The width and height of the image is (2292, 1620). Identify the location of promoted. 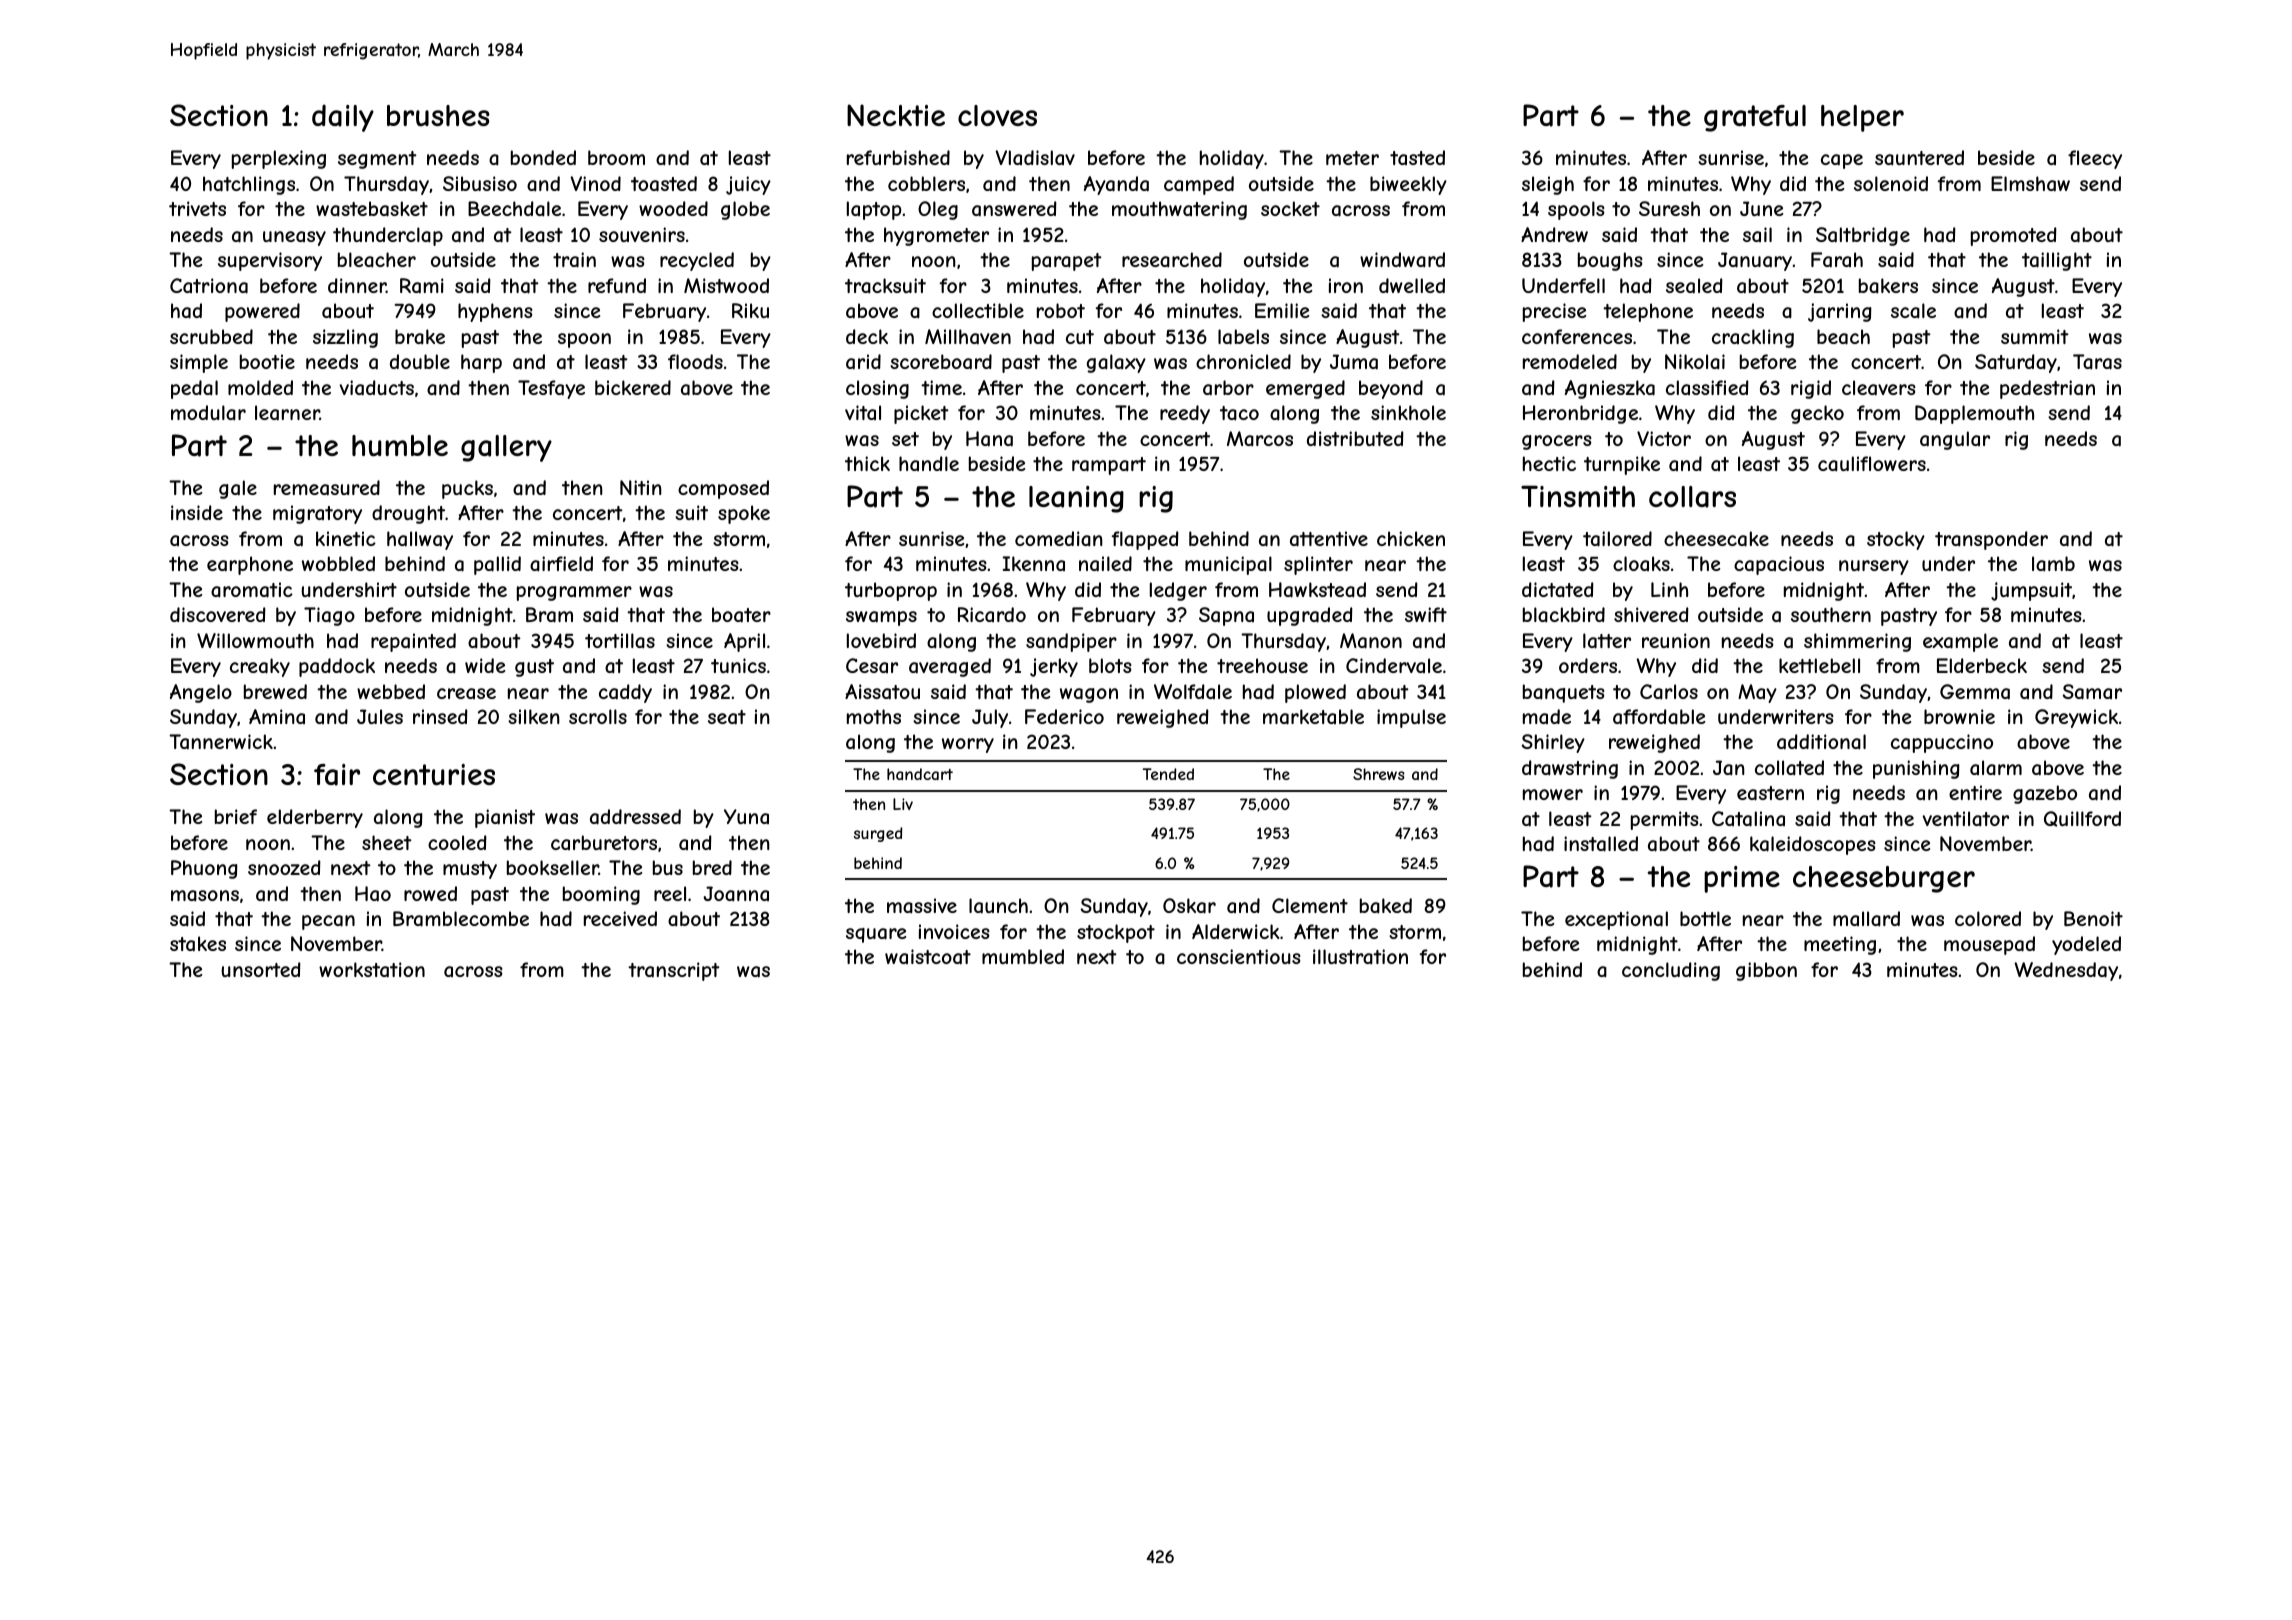
(2014, 236).
